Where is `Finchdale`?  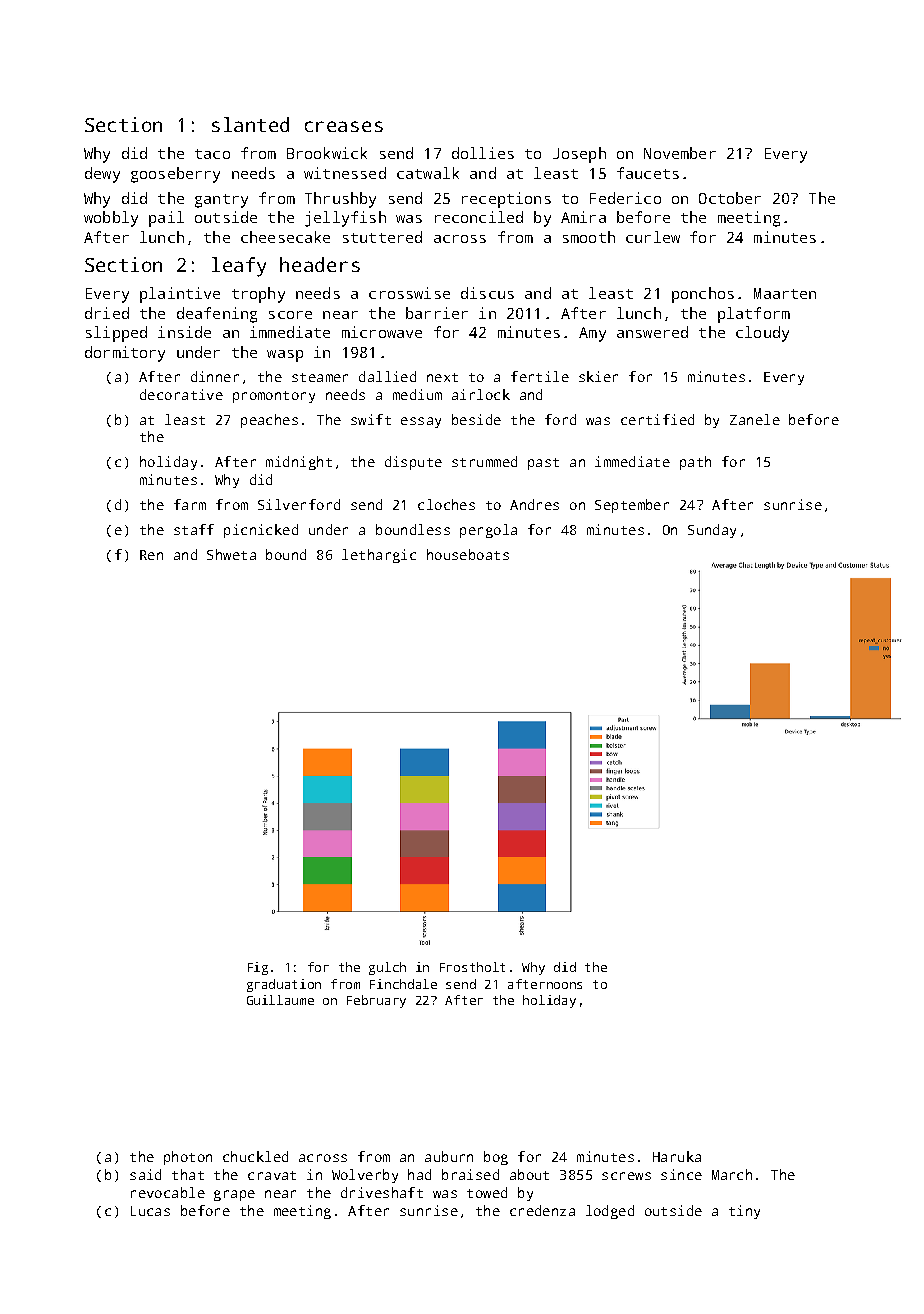 Finchdale is located at coordinates (403, 984).
